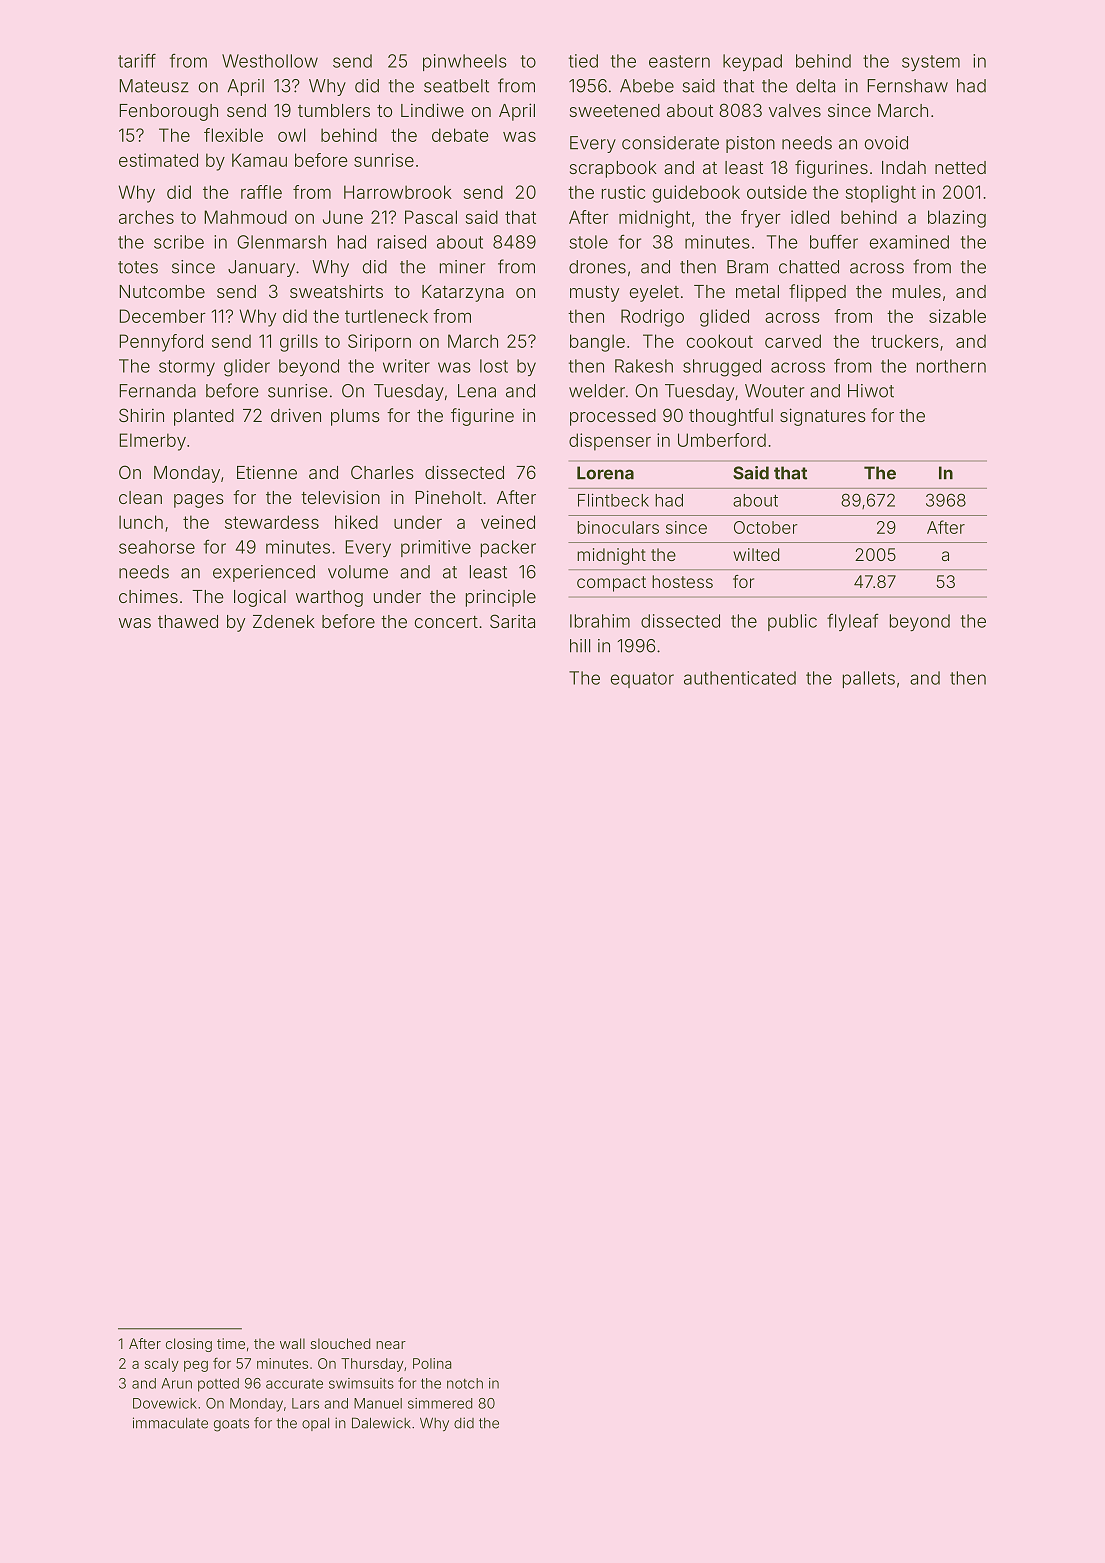  Describe the element at coordinates (823, 417) in the document. I see `signatures` at that location.
